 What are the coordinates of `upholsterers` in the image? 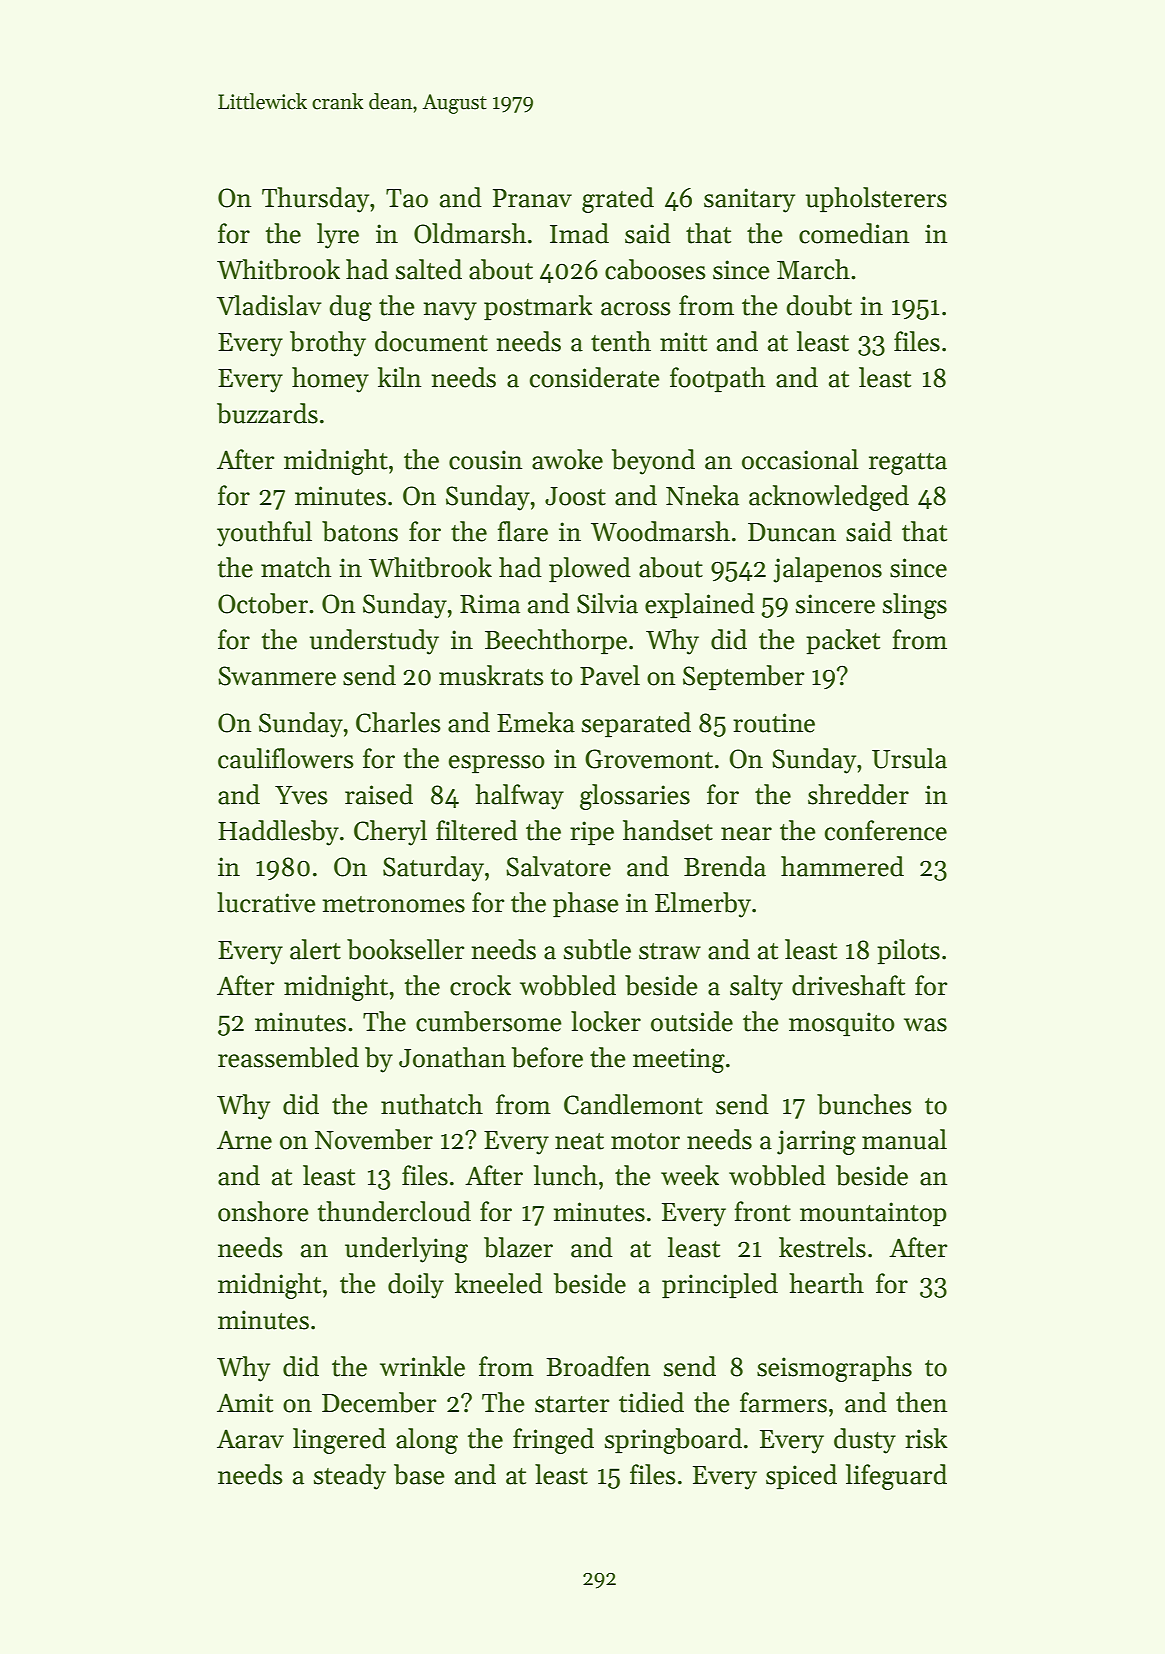 It's located at (876, 200).
